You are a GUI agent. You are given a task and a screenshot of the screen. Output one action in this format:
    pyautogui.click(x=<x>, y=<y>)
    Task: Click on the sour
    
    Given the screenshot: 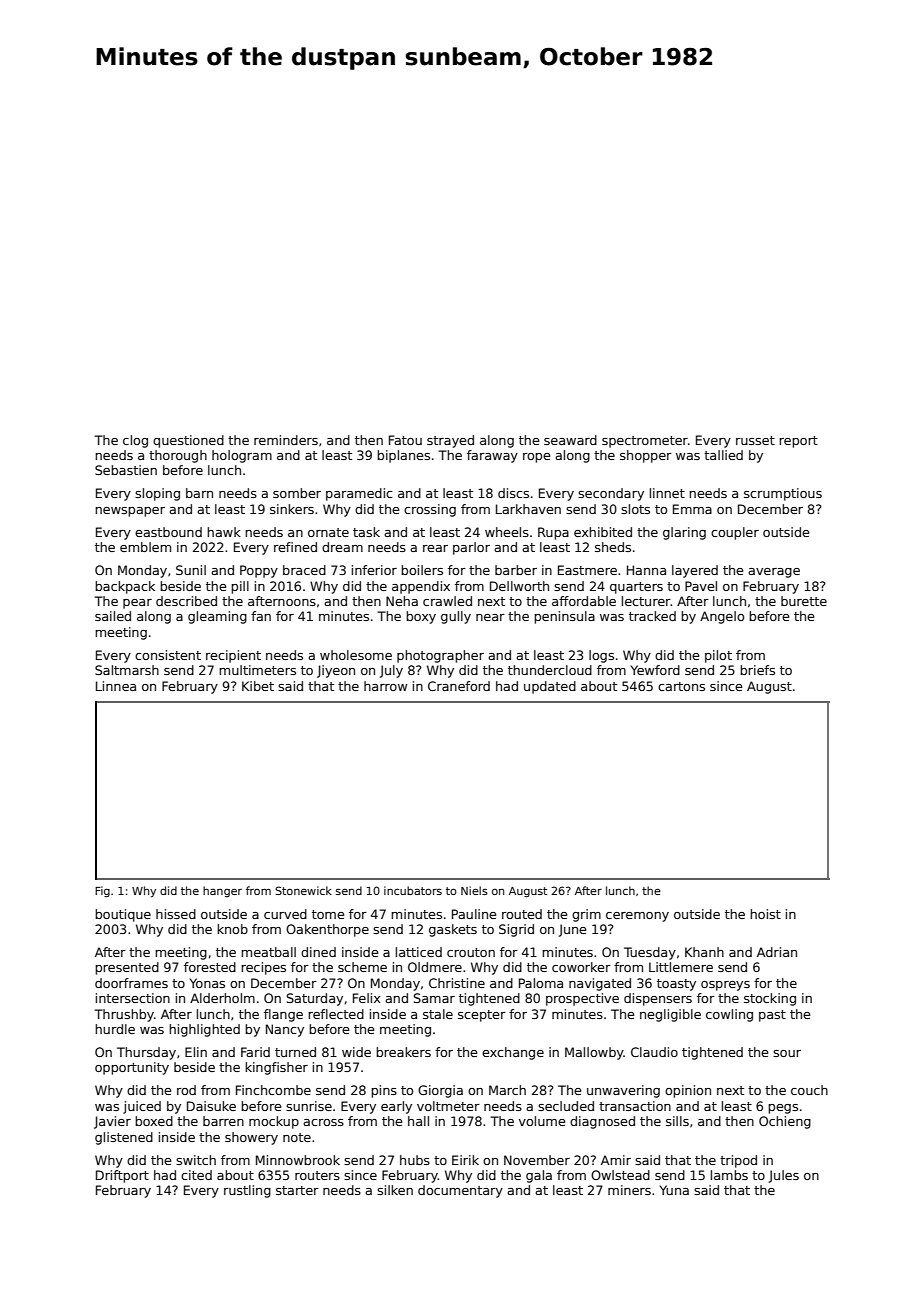 What is the action you would take?
    pyautogui.click(x=787, y=1053)
